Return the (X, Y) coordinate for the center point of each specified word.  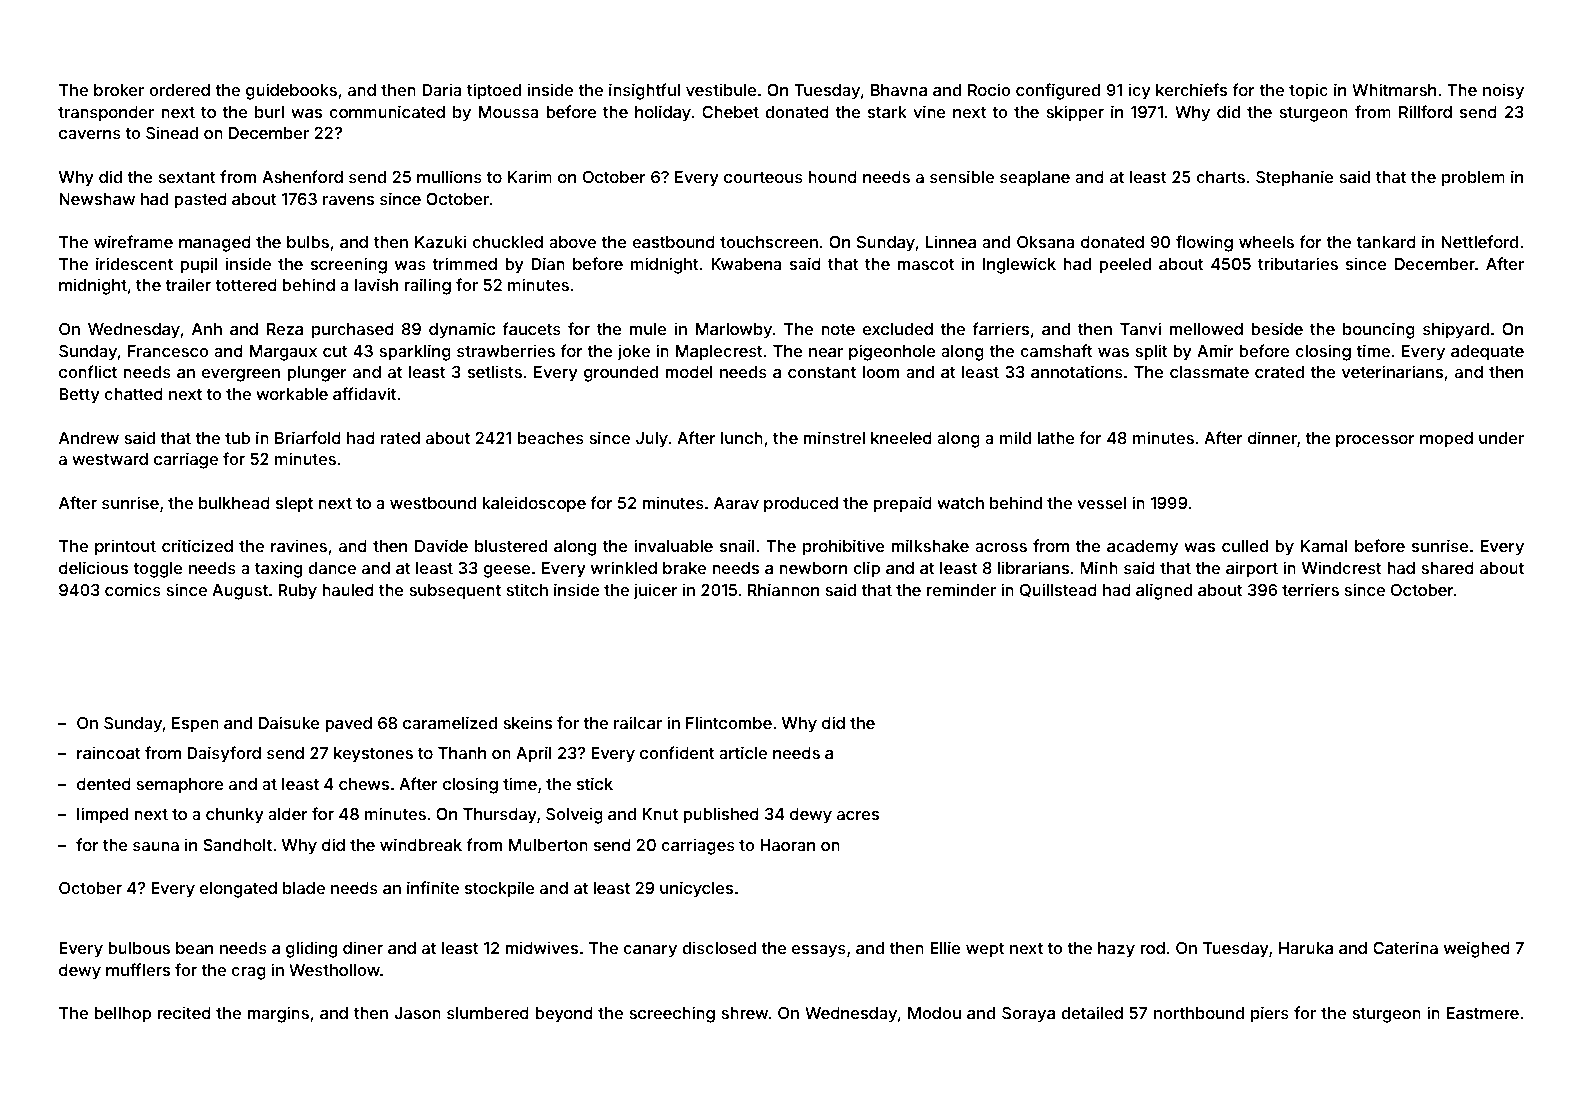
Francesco (168, 351)
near (826, 352)
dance (332, 568)
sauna (156, 846)
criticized (197, 545)
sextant (187, 177)
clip (866, 569)
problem (1473, 179)
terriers (1310, 589)
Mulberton (548, 845)
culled (1245, 546)
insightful (644, 91)
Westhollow (334, 970)
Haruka (1306, 948)
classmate (1209, 372)
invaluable (673, 545)
